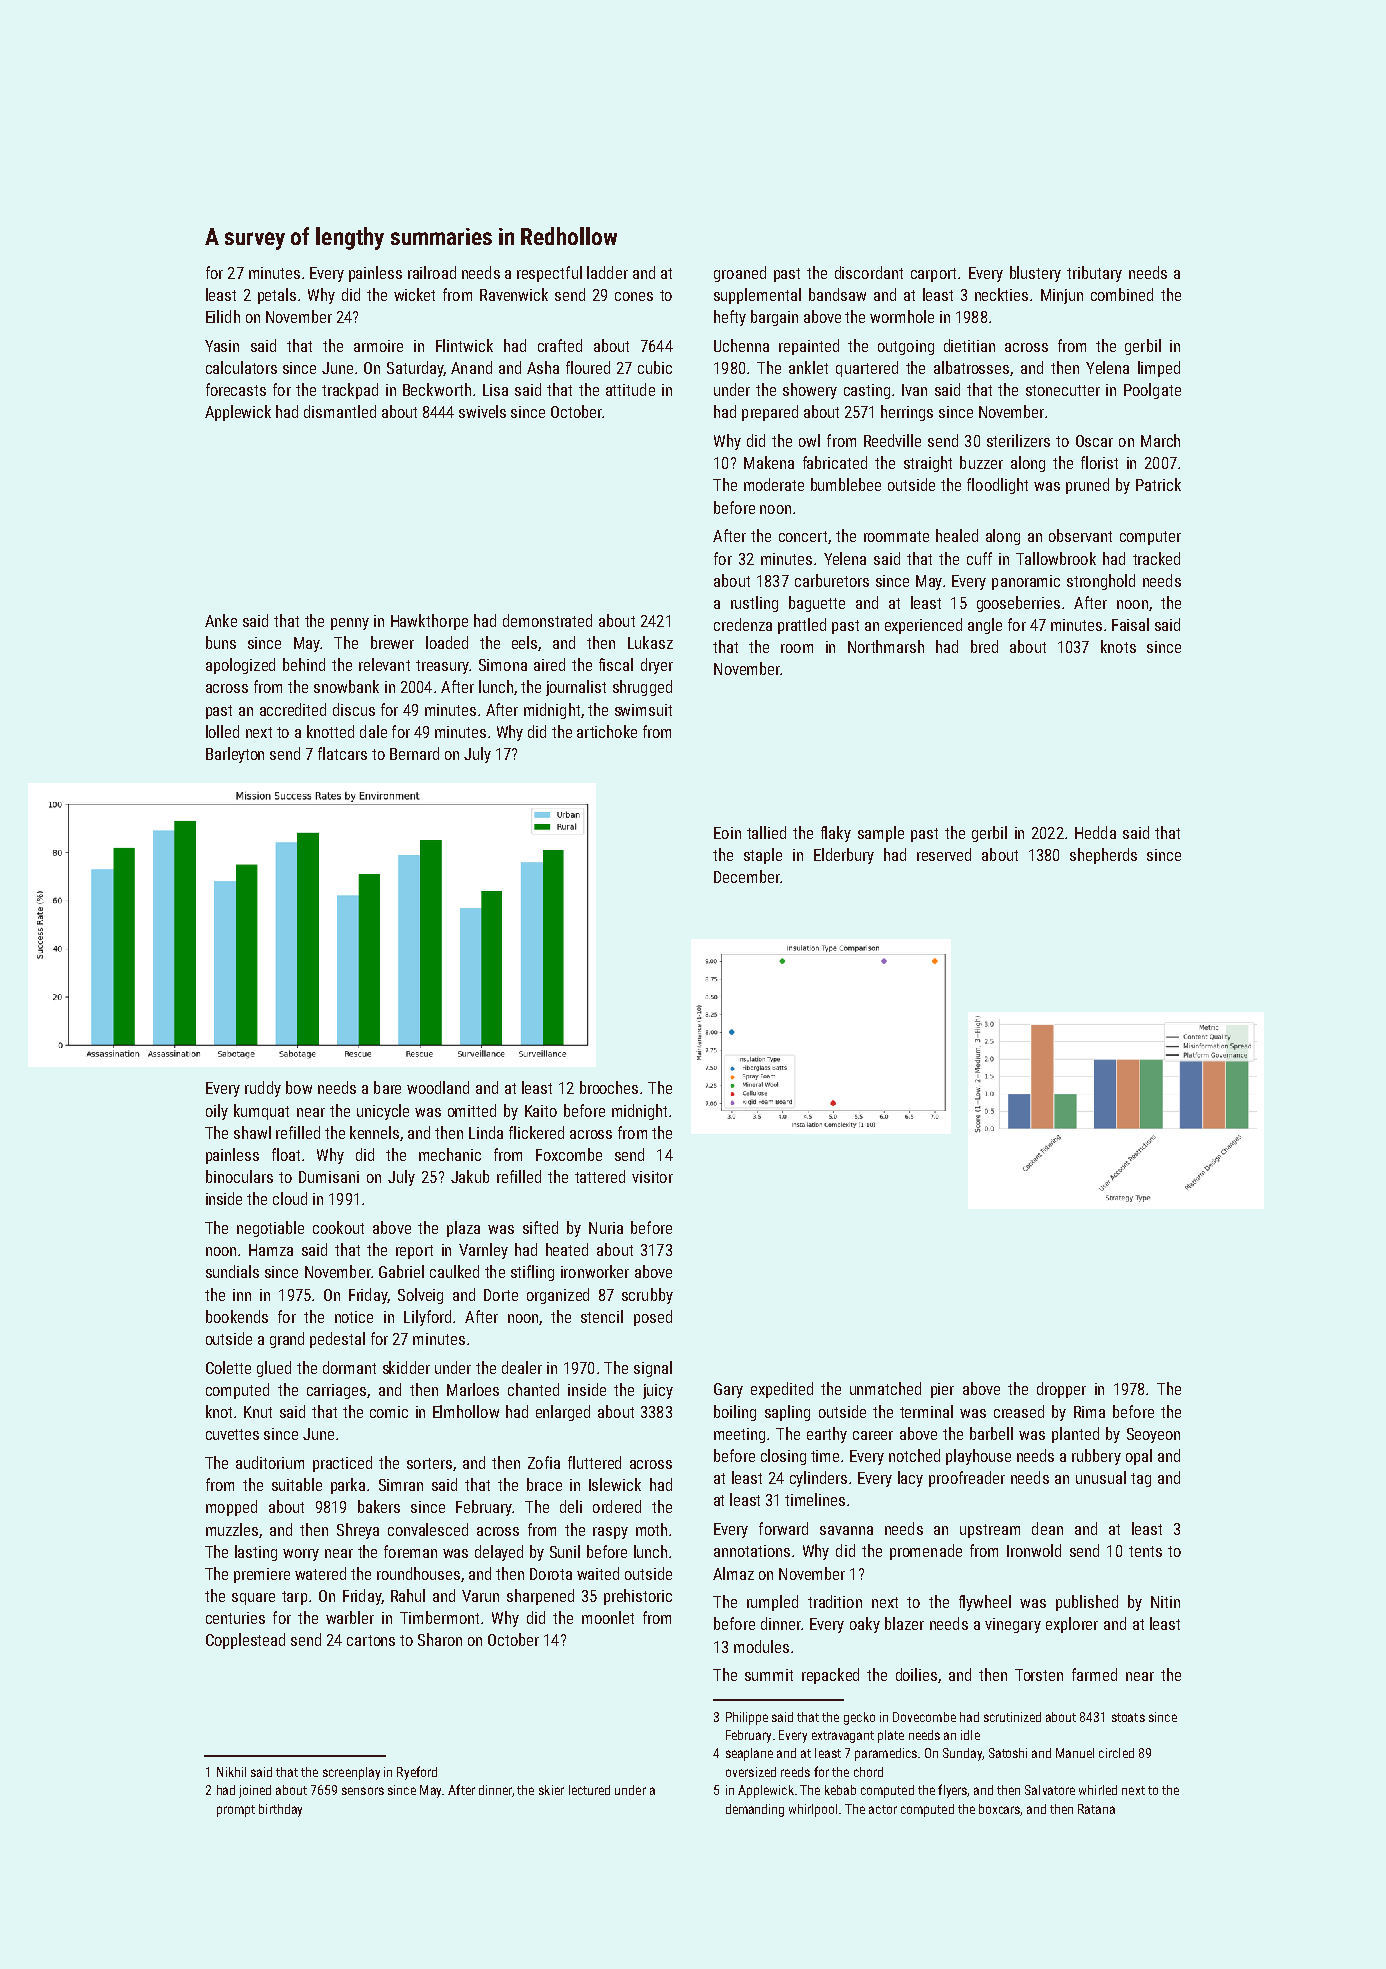 The image size is (1386, 1969). I want to click on tributary, so click(1094, 274).
